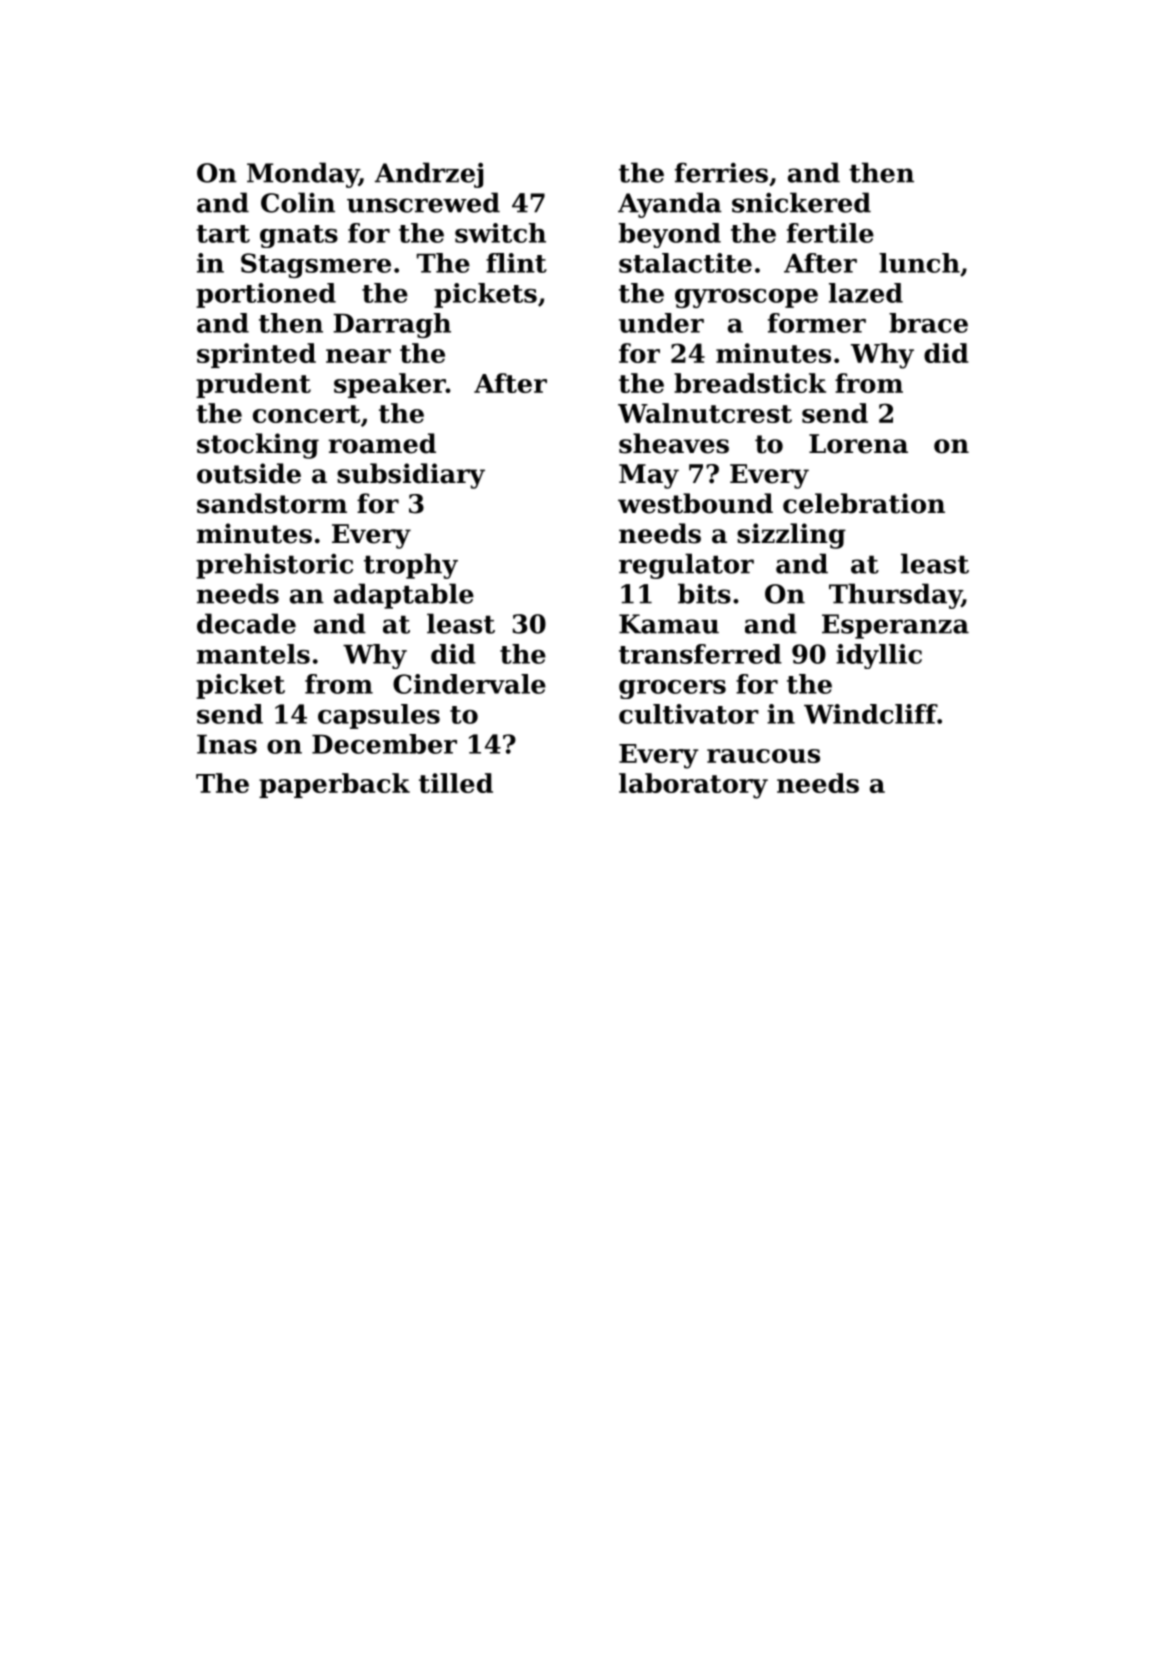 The image size is (1165, 1654). Describe the element at coordinates (272, 503) in the page. I see `sandstorm` at that location.
